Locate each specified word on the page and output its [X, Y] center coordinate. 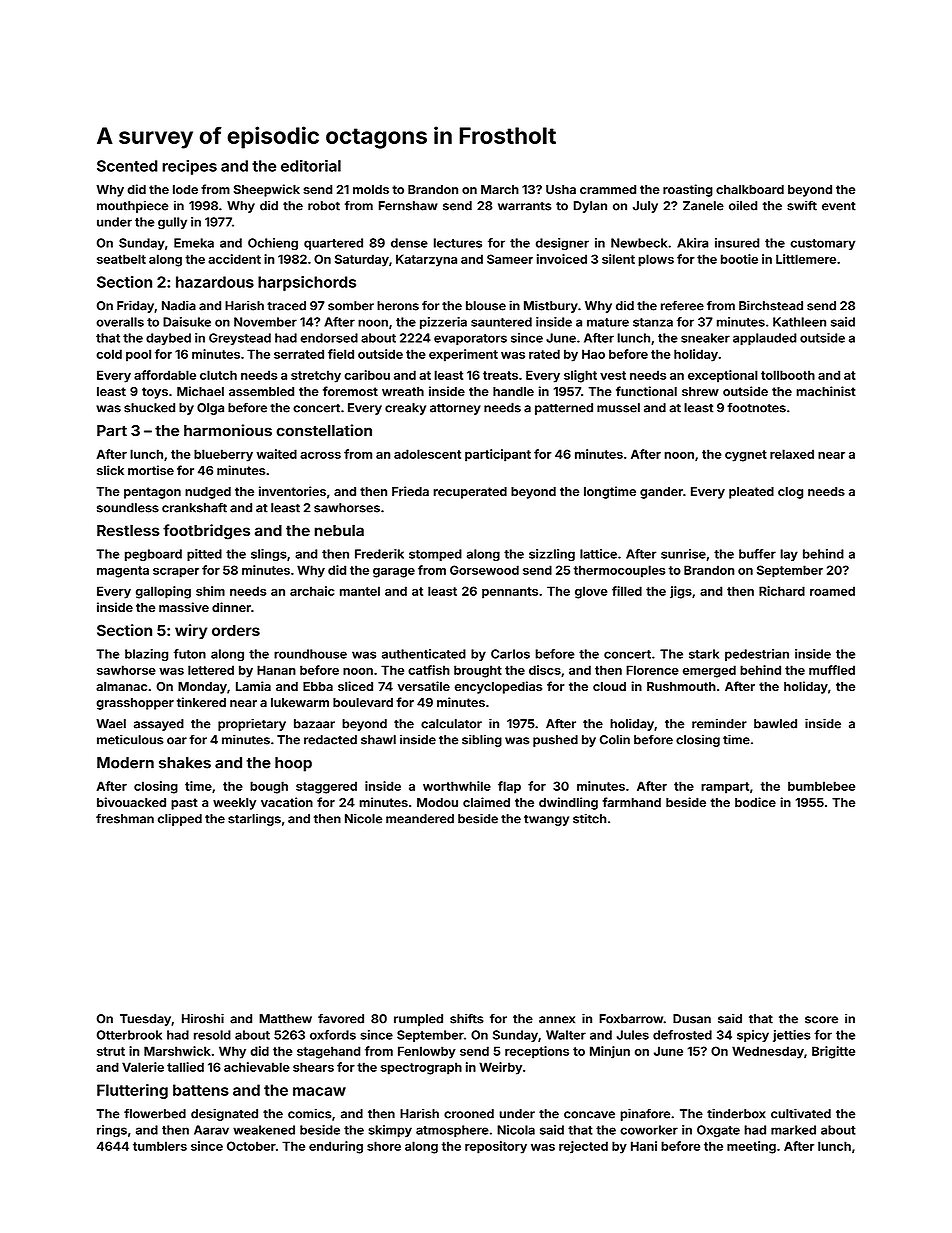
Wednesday [768, 1052]
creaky [405, 409]
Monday [202, 688]
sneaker [705, 338]
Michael [200, 391]
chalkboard [750, 189]
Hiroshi [203, 1018]
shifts [467, 1019]
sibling [482, 741]
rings [112, 1131]
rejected [583, 1147]
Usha [561, 189]
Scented [127, 166]
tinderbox [736, 1114]
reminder [719, 724]
